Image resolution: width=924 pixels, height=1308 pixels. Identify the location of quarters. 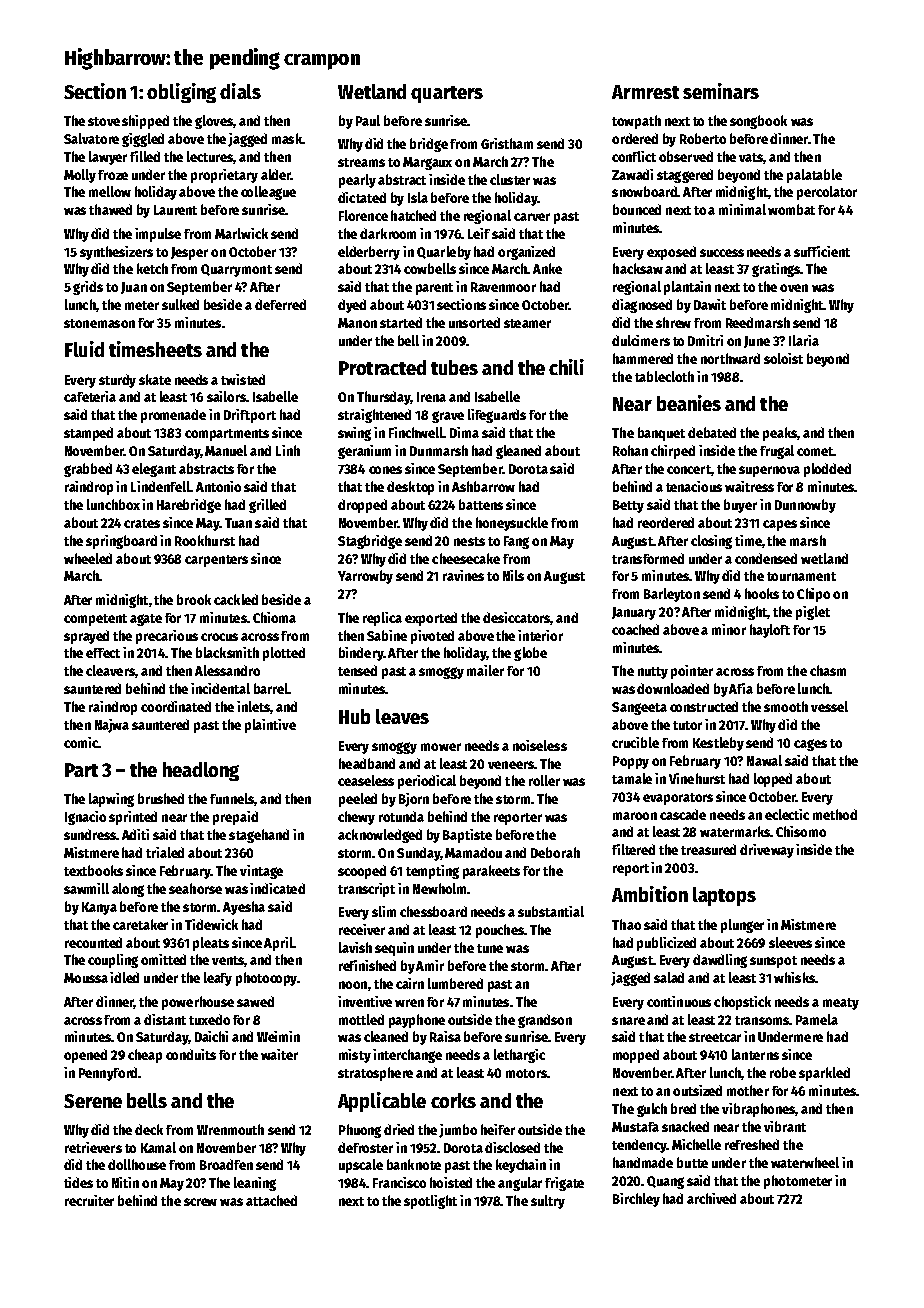
(447, 94).
